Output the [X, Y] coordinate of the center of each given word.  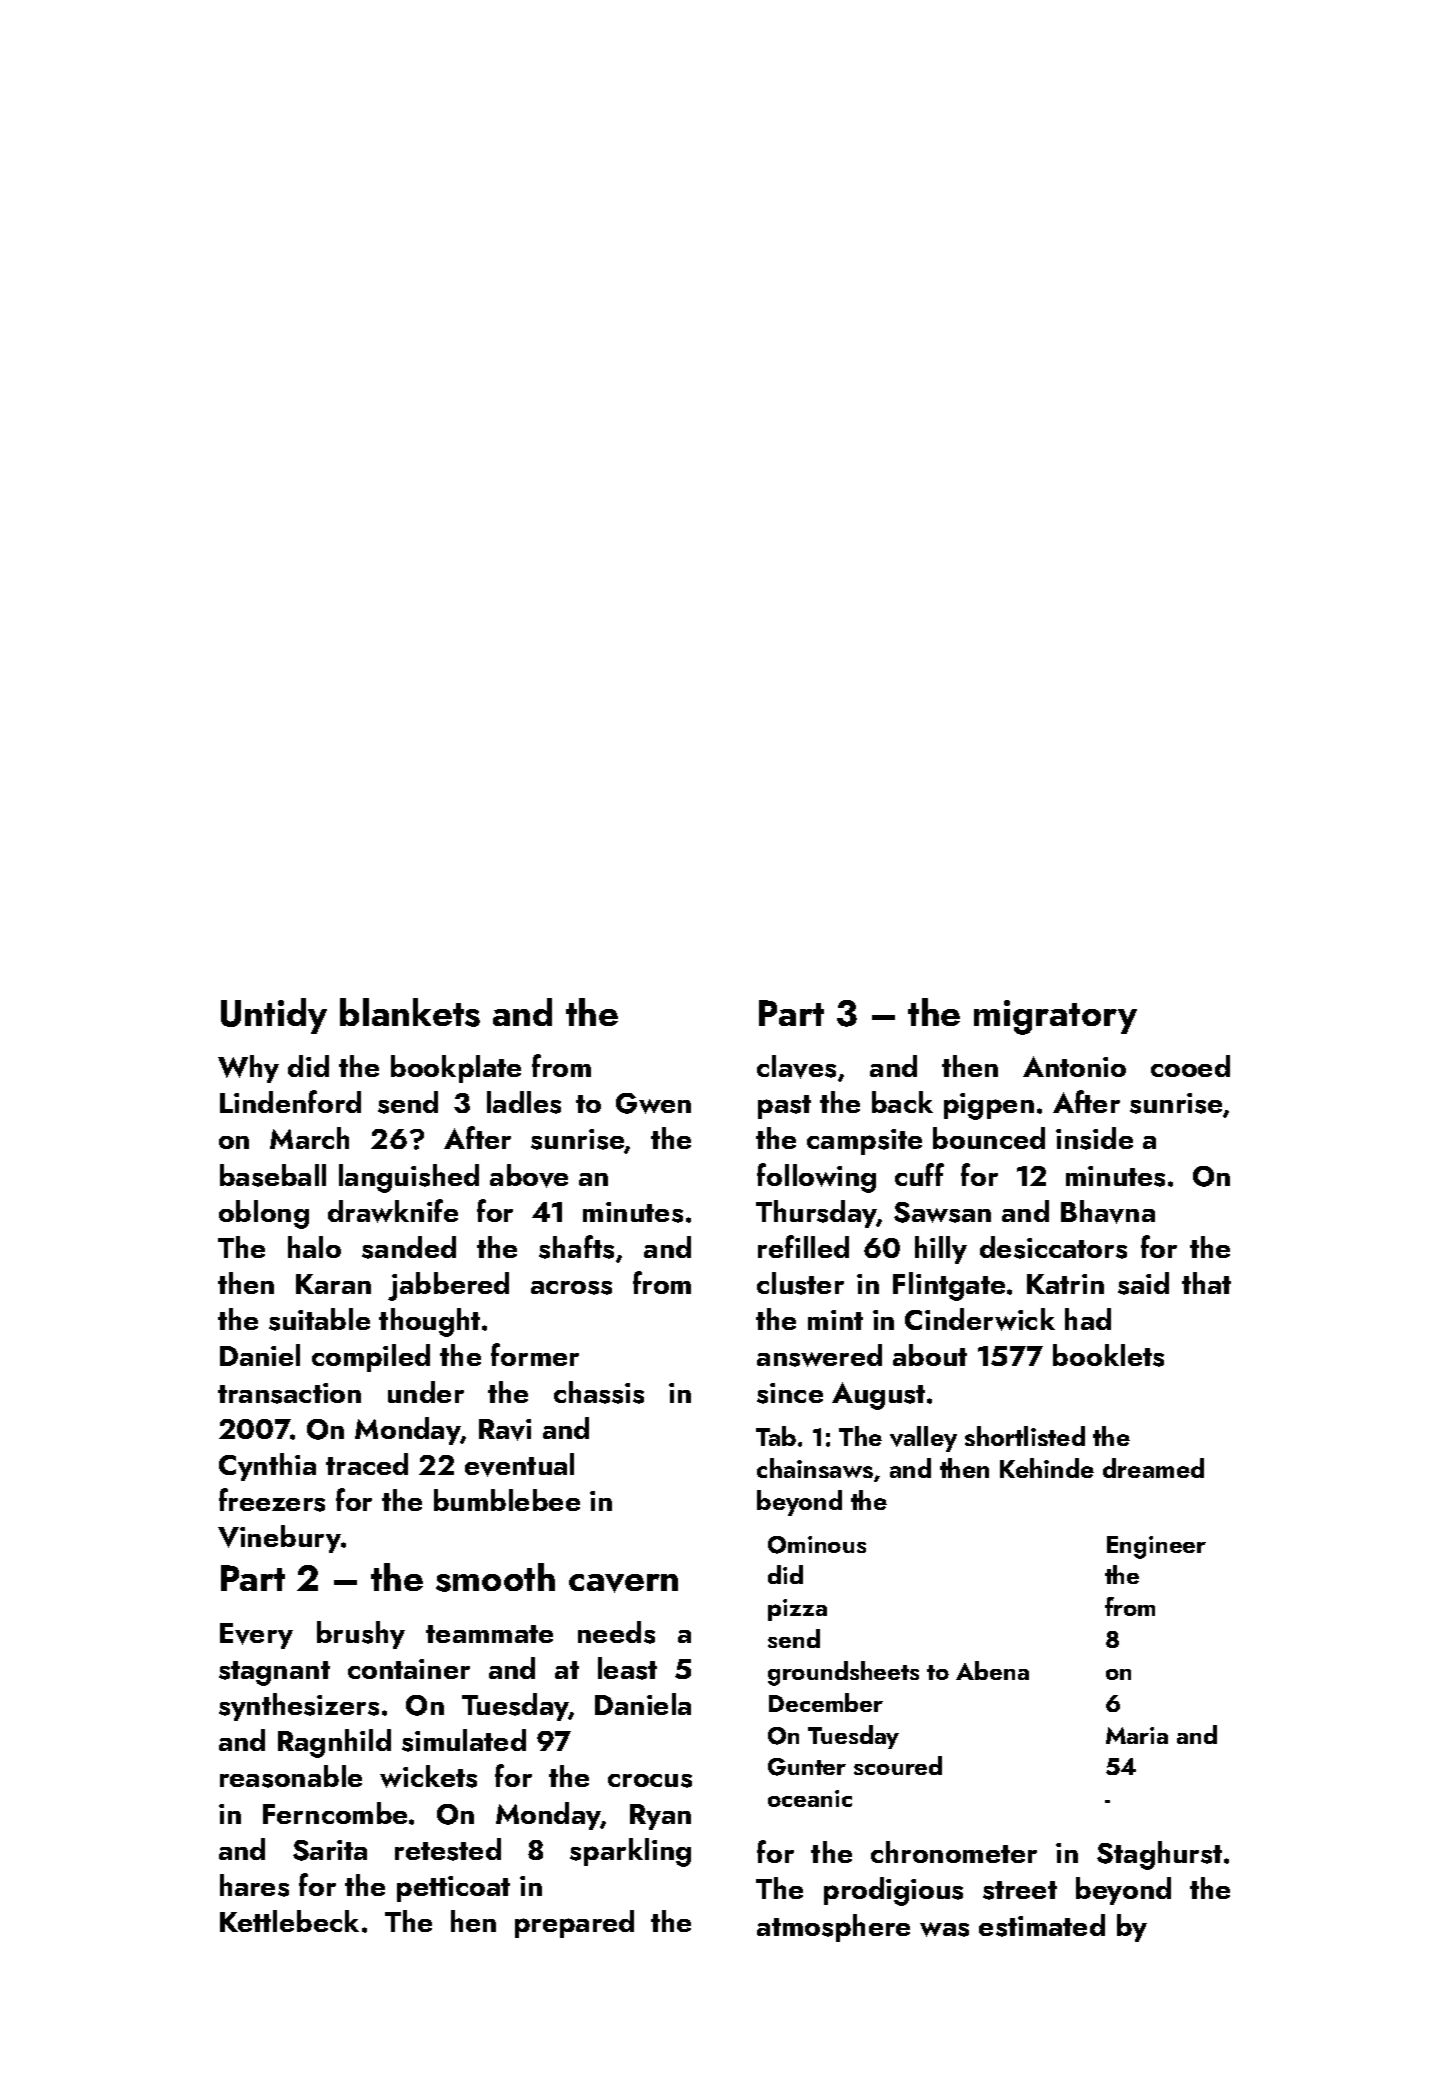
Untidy [274, 1016]
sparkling [630, 1852]
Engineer [1156, 1547]
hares [254, 1885]
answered [819, 1355]
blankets [410, 1012]
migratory [1055, 1017]
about [930, 1355]
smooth [495, 1577]
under [426, 1392]
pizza [797, 1610]
